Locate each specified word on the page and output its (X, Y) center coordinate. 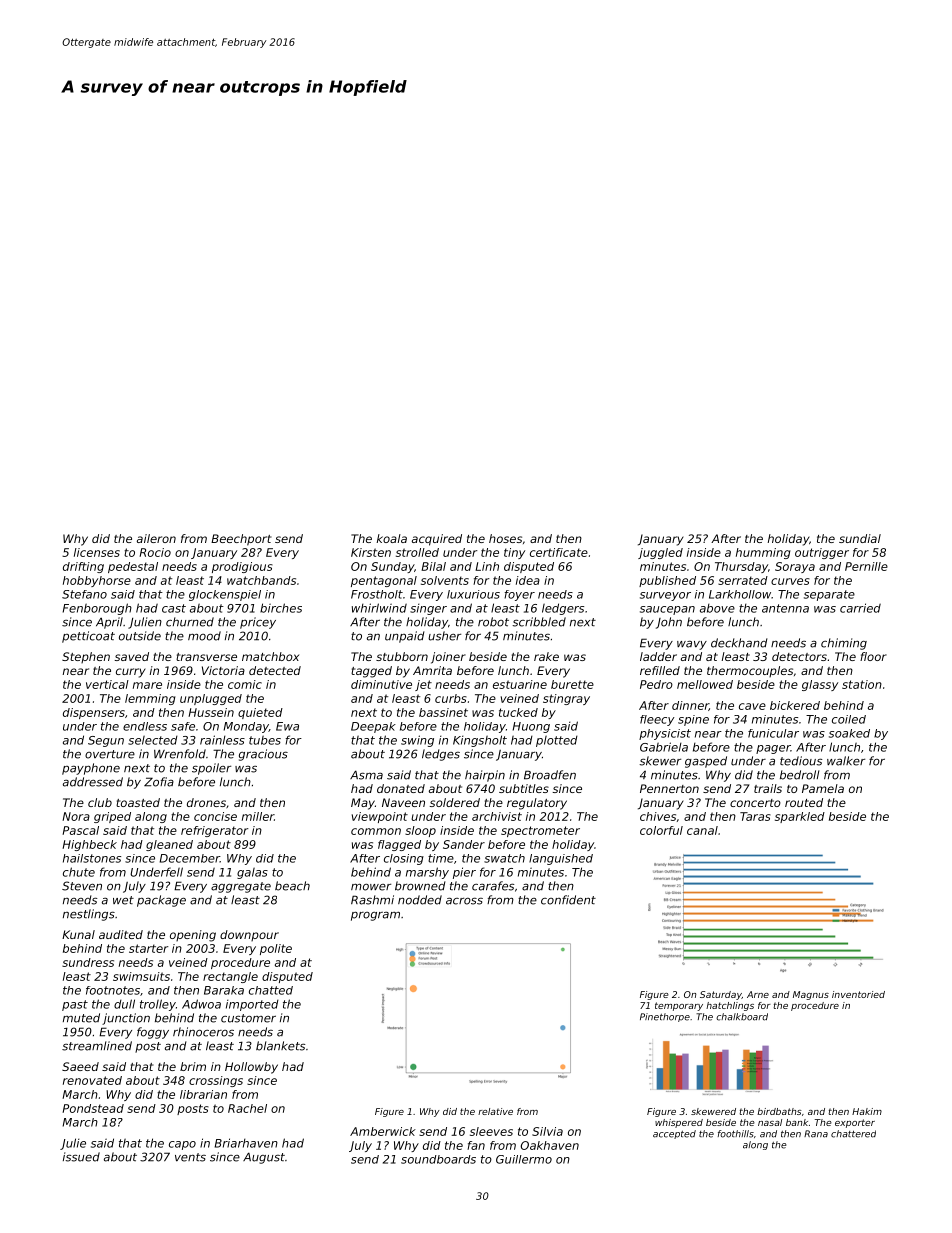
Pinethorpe (665, 1017)
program (375, 916)
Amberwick (383, 1131)
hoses (505, 538)
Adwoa (201, 1004)
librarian (203, 1094)
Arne (758, 994)
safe (183, 726)
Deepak (373, 727)
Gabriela (664, 747)
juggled (660, 553)
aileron (156, 538)
